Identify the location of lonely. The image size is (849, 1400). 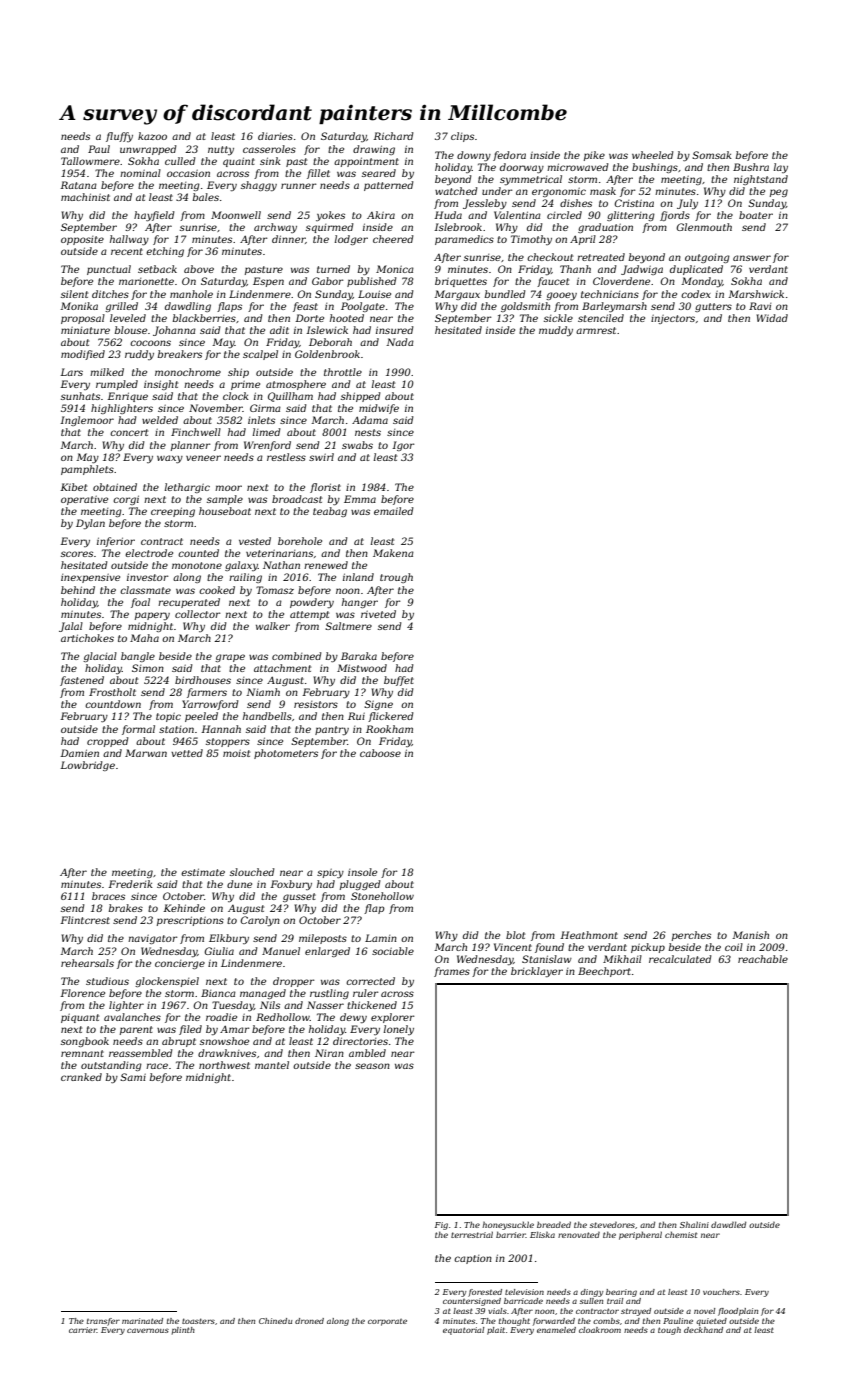
(399, 1030).
